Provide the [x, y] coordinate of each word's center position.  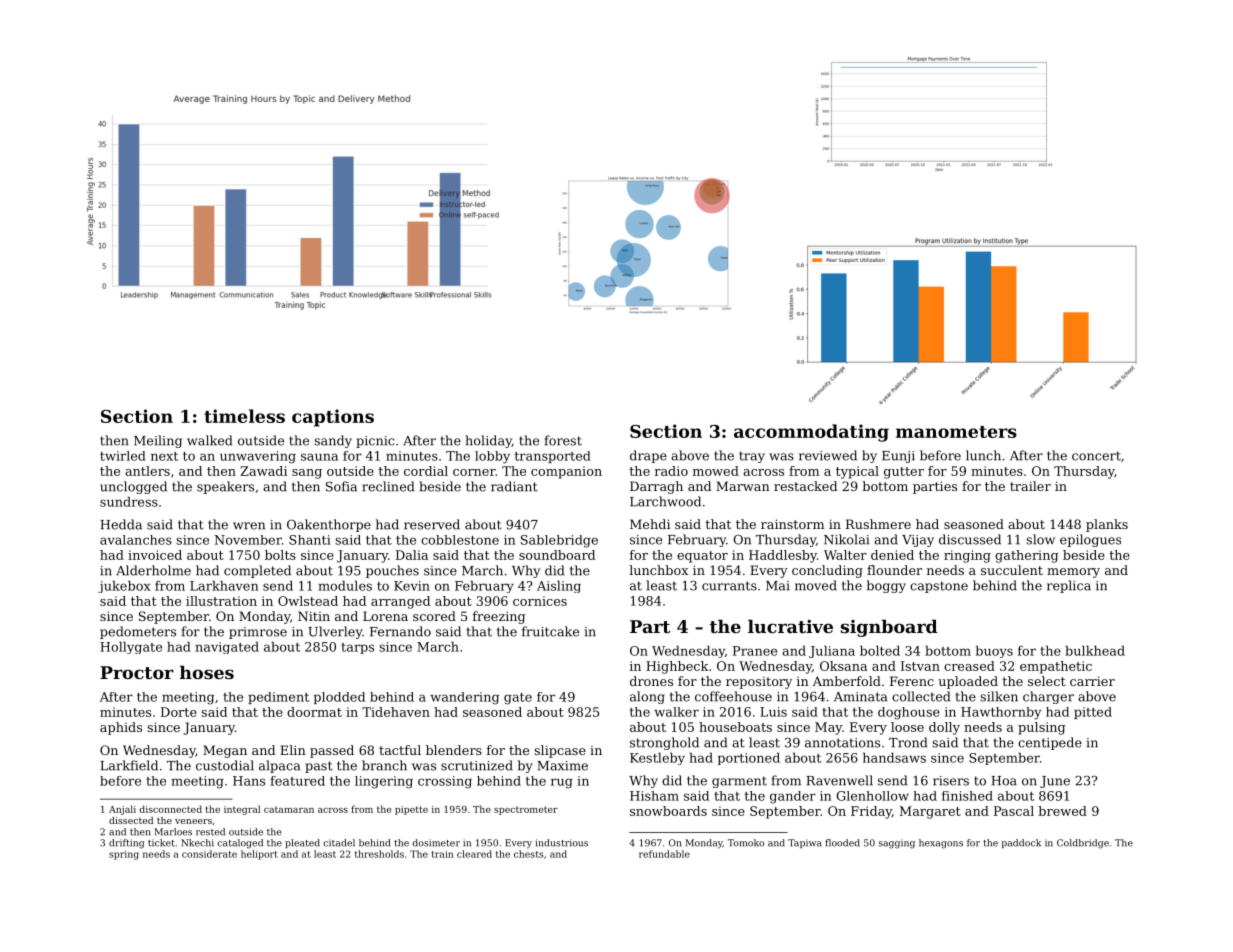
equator [702, 557]
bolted [880, 650]
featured [297, 781]
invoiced [155, 555]
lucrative [790, 626]
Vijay [918, 541]
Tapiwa [805, 843]
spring [124, 855]
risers [951, 781]
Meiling [158, 441]
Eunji [898, 457]
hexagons [941, 844]
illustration [221, 601]
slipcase [560, 751]
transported [553, 457]
